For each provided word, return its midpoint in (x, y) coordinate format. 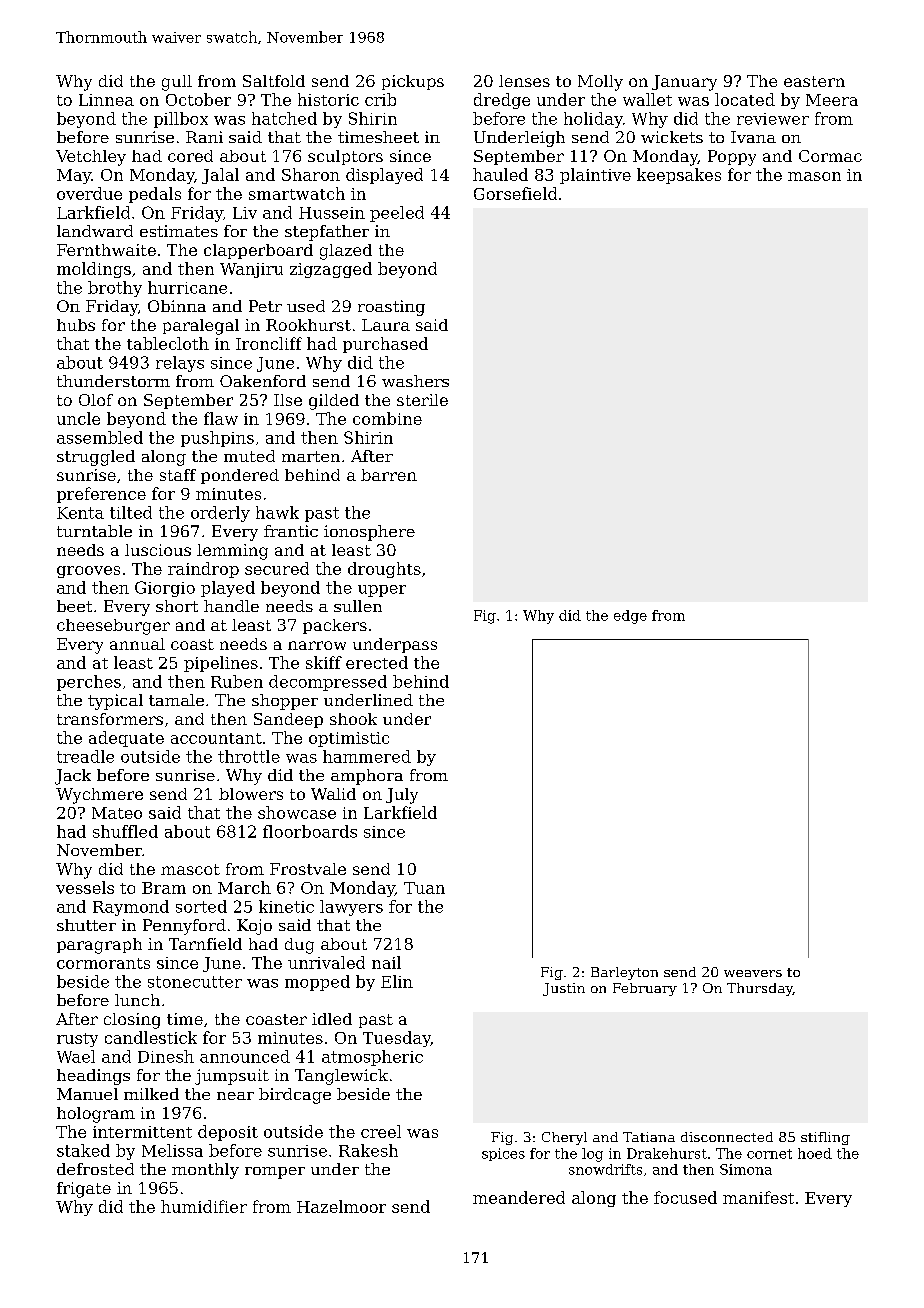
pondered (240, 476)
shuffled (125, 831)
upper (382, 591)
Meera (832, 100)
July (402, 796)
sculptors (345, 157)
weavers (753, 973)
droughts (384, 570)
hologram (96, 1115)
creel (381, 1131)
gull (177, 83)
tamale (176, 700)
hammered (367, 756)
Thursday (760, 989)
